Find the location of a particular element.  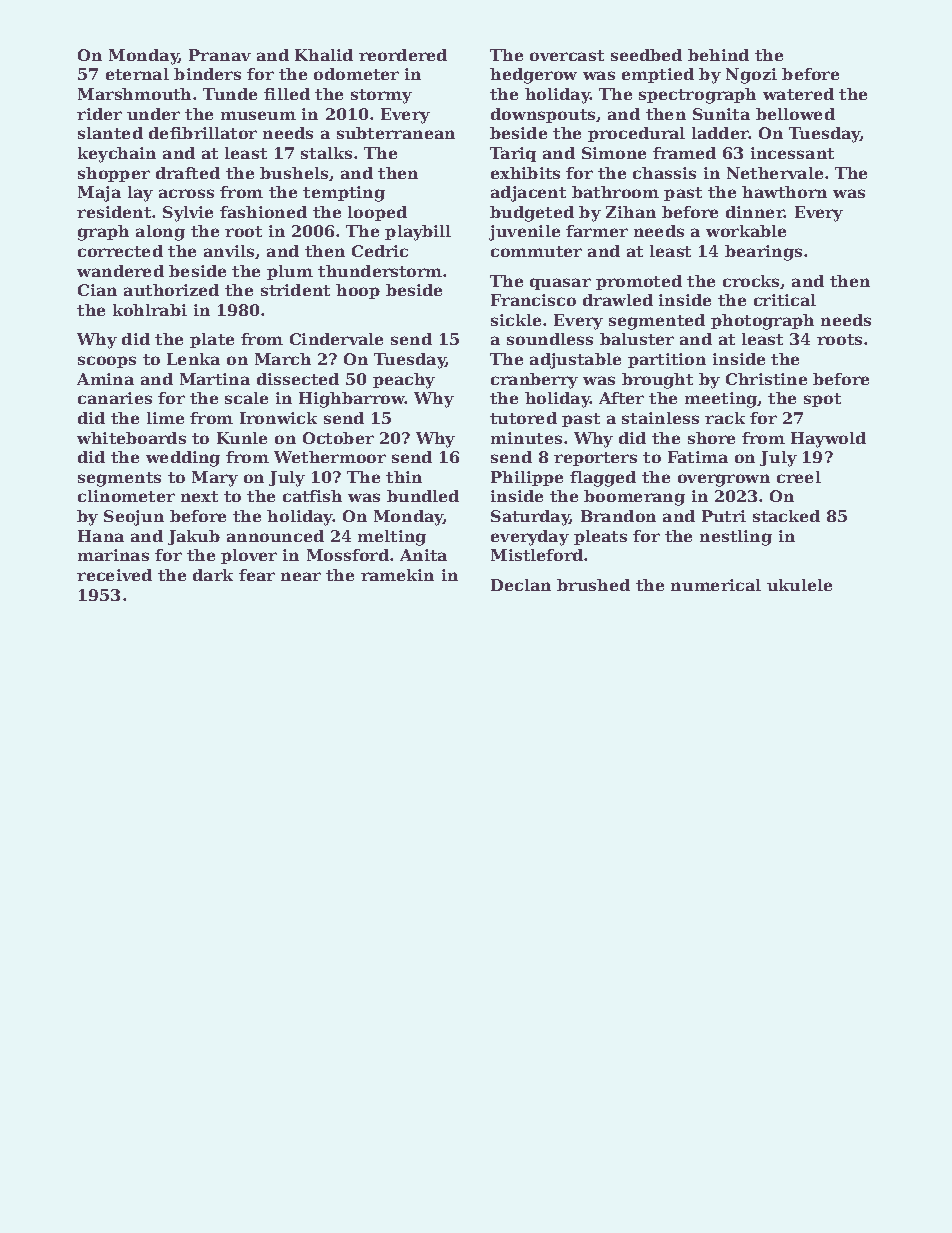

critical is located at coordinates (785, 300).
